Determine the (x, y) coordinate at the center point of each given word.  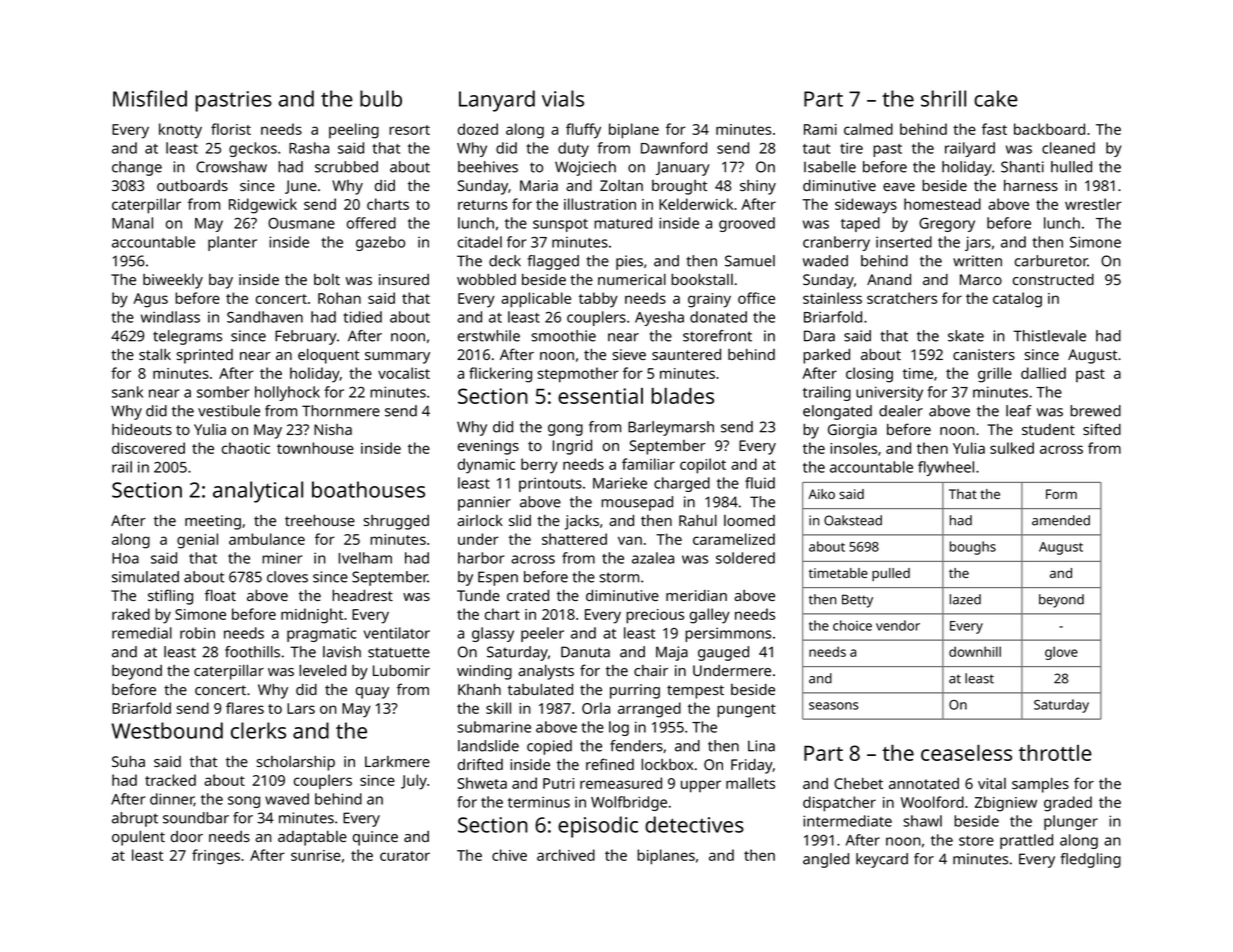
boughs (973, 548)
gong (565, 430)
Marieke (620, 483)
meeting (213, 522)
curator (405, 856)
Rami (820, 129)
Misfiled (150, 98)
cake (996, 98)
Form (1061, 494)
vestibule (229, 411)
